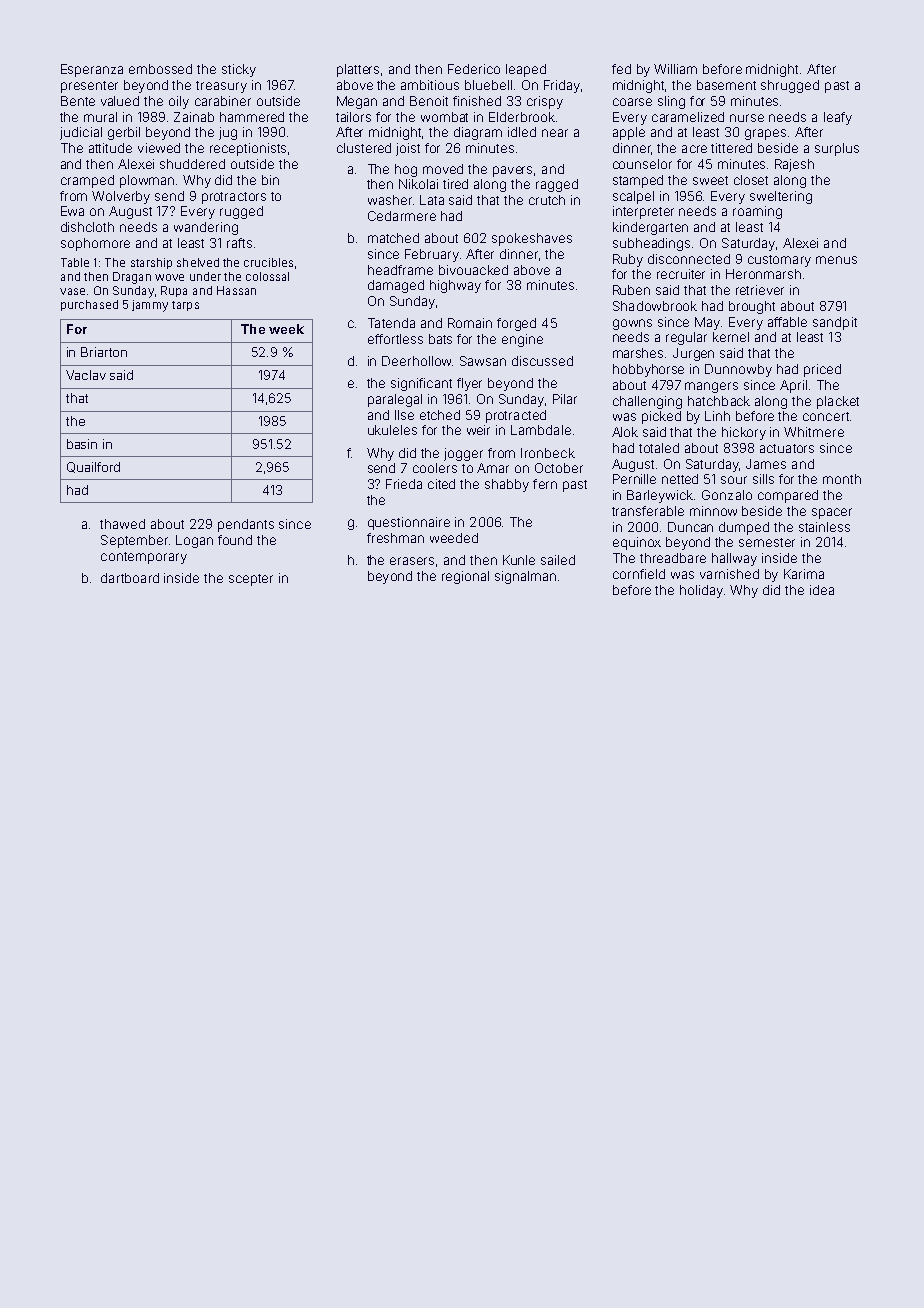 The width and height of the screenshot is (924, 1308). What do you see at coordinates (251, 580) in the screenshot?
I see `scepter` at bounding box center [251, 580].
